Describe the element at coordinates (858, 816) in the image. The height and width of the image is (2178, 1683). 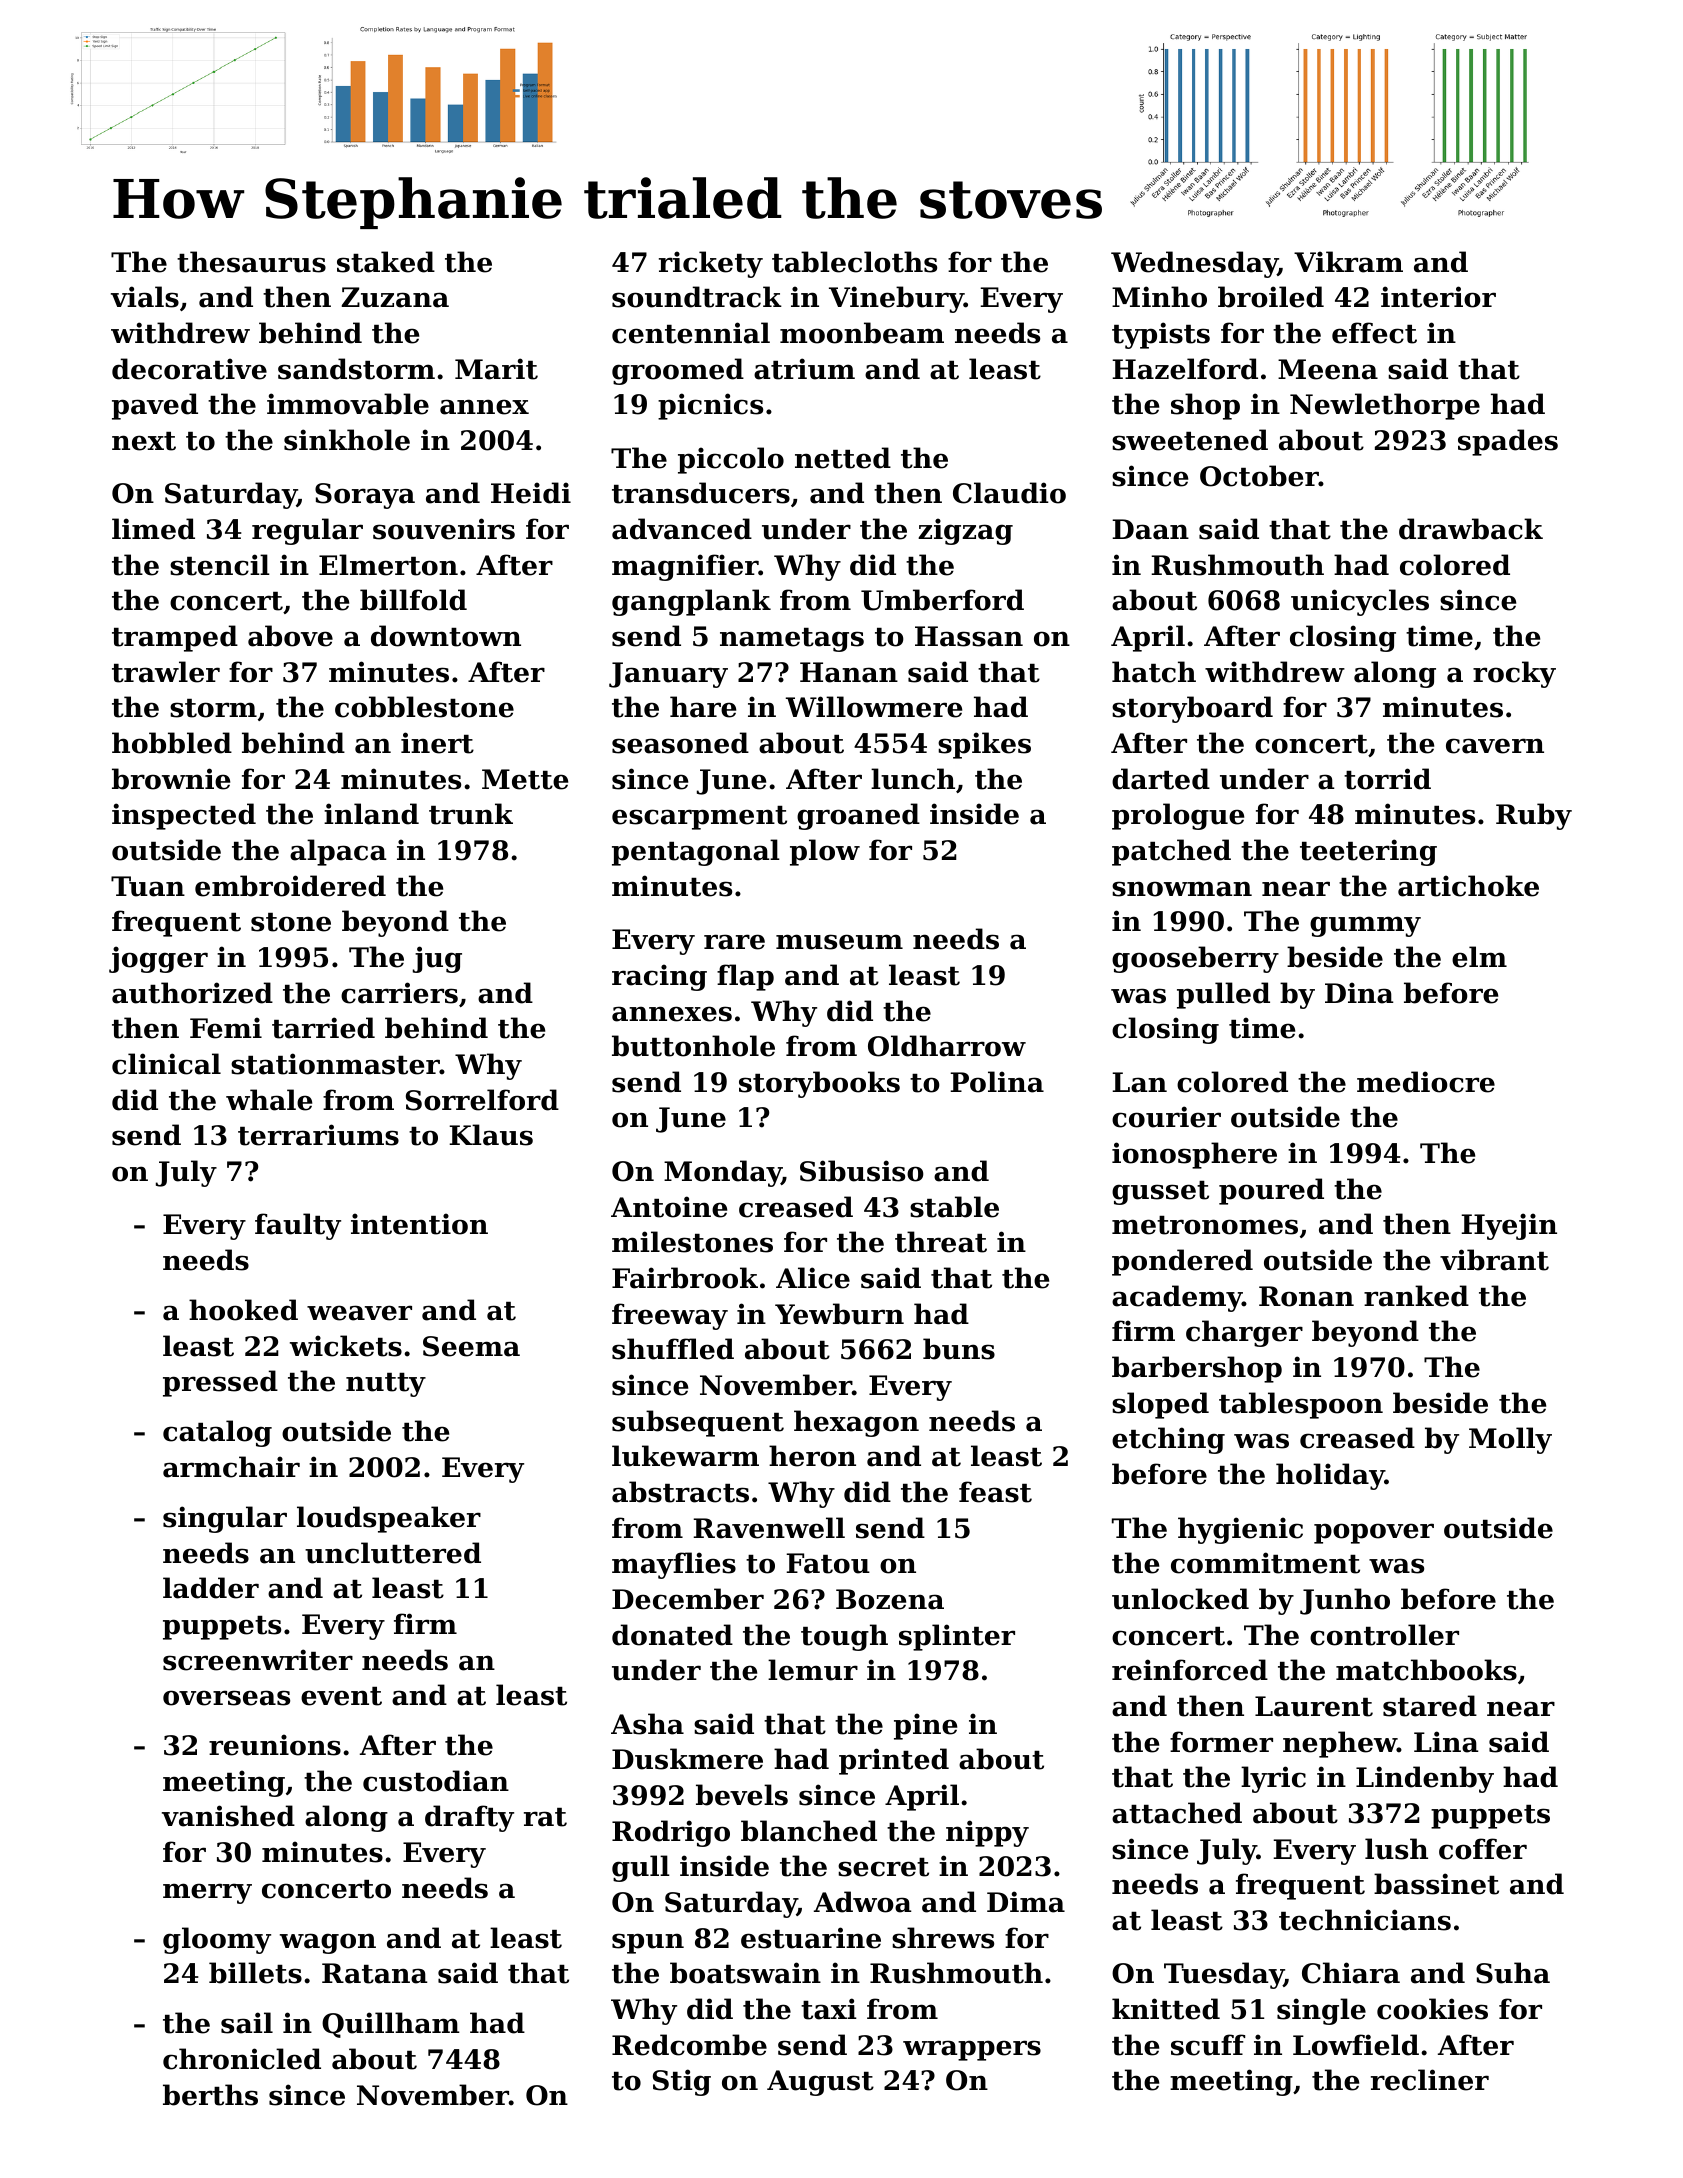
I see `groaned` at that location.
